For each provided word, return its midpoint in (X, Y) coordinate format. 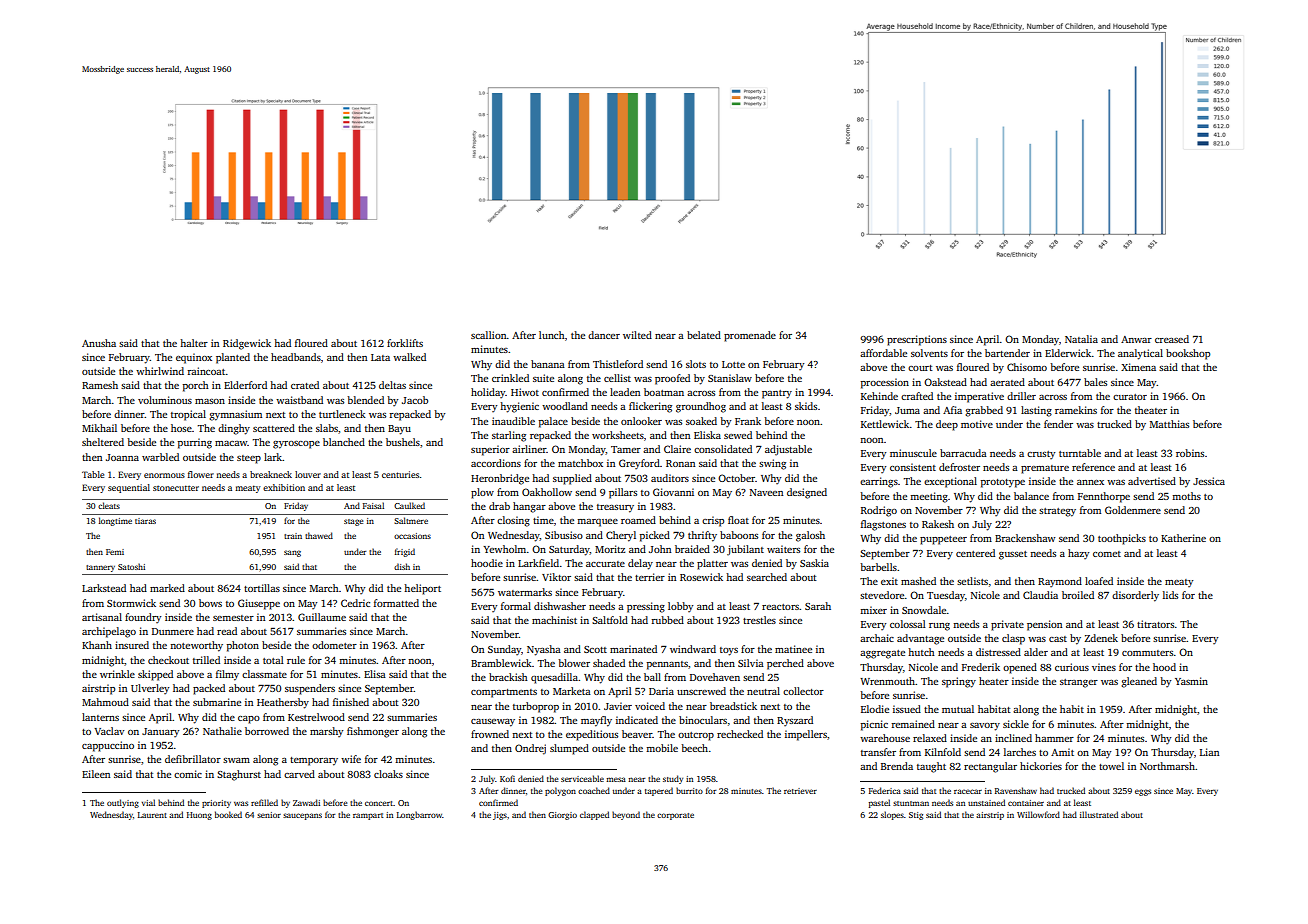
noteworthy (196, 646)
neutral (763, 691)
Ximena (1138, 367)
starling (509, 436)
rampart (368, 816)
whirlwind (160, 371)
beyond (626, 815)
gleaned (1139, 682)
